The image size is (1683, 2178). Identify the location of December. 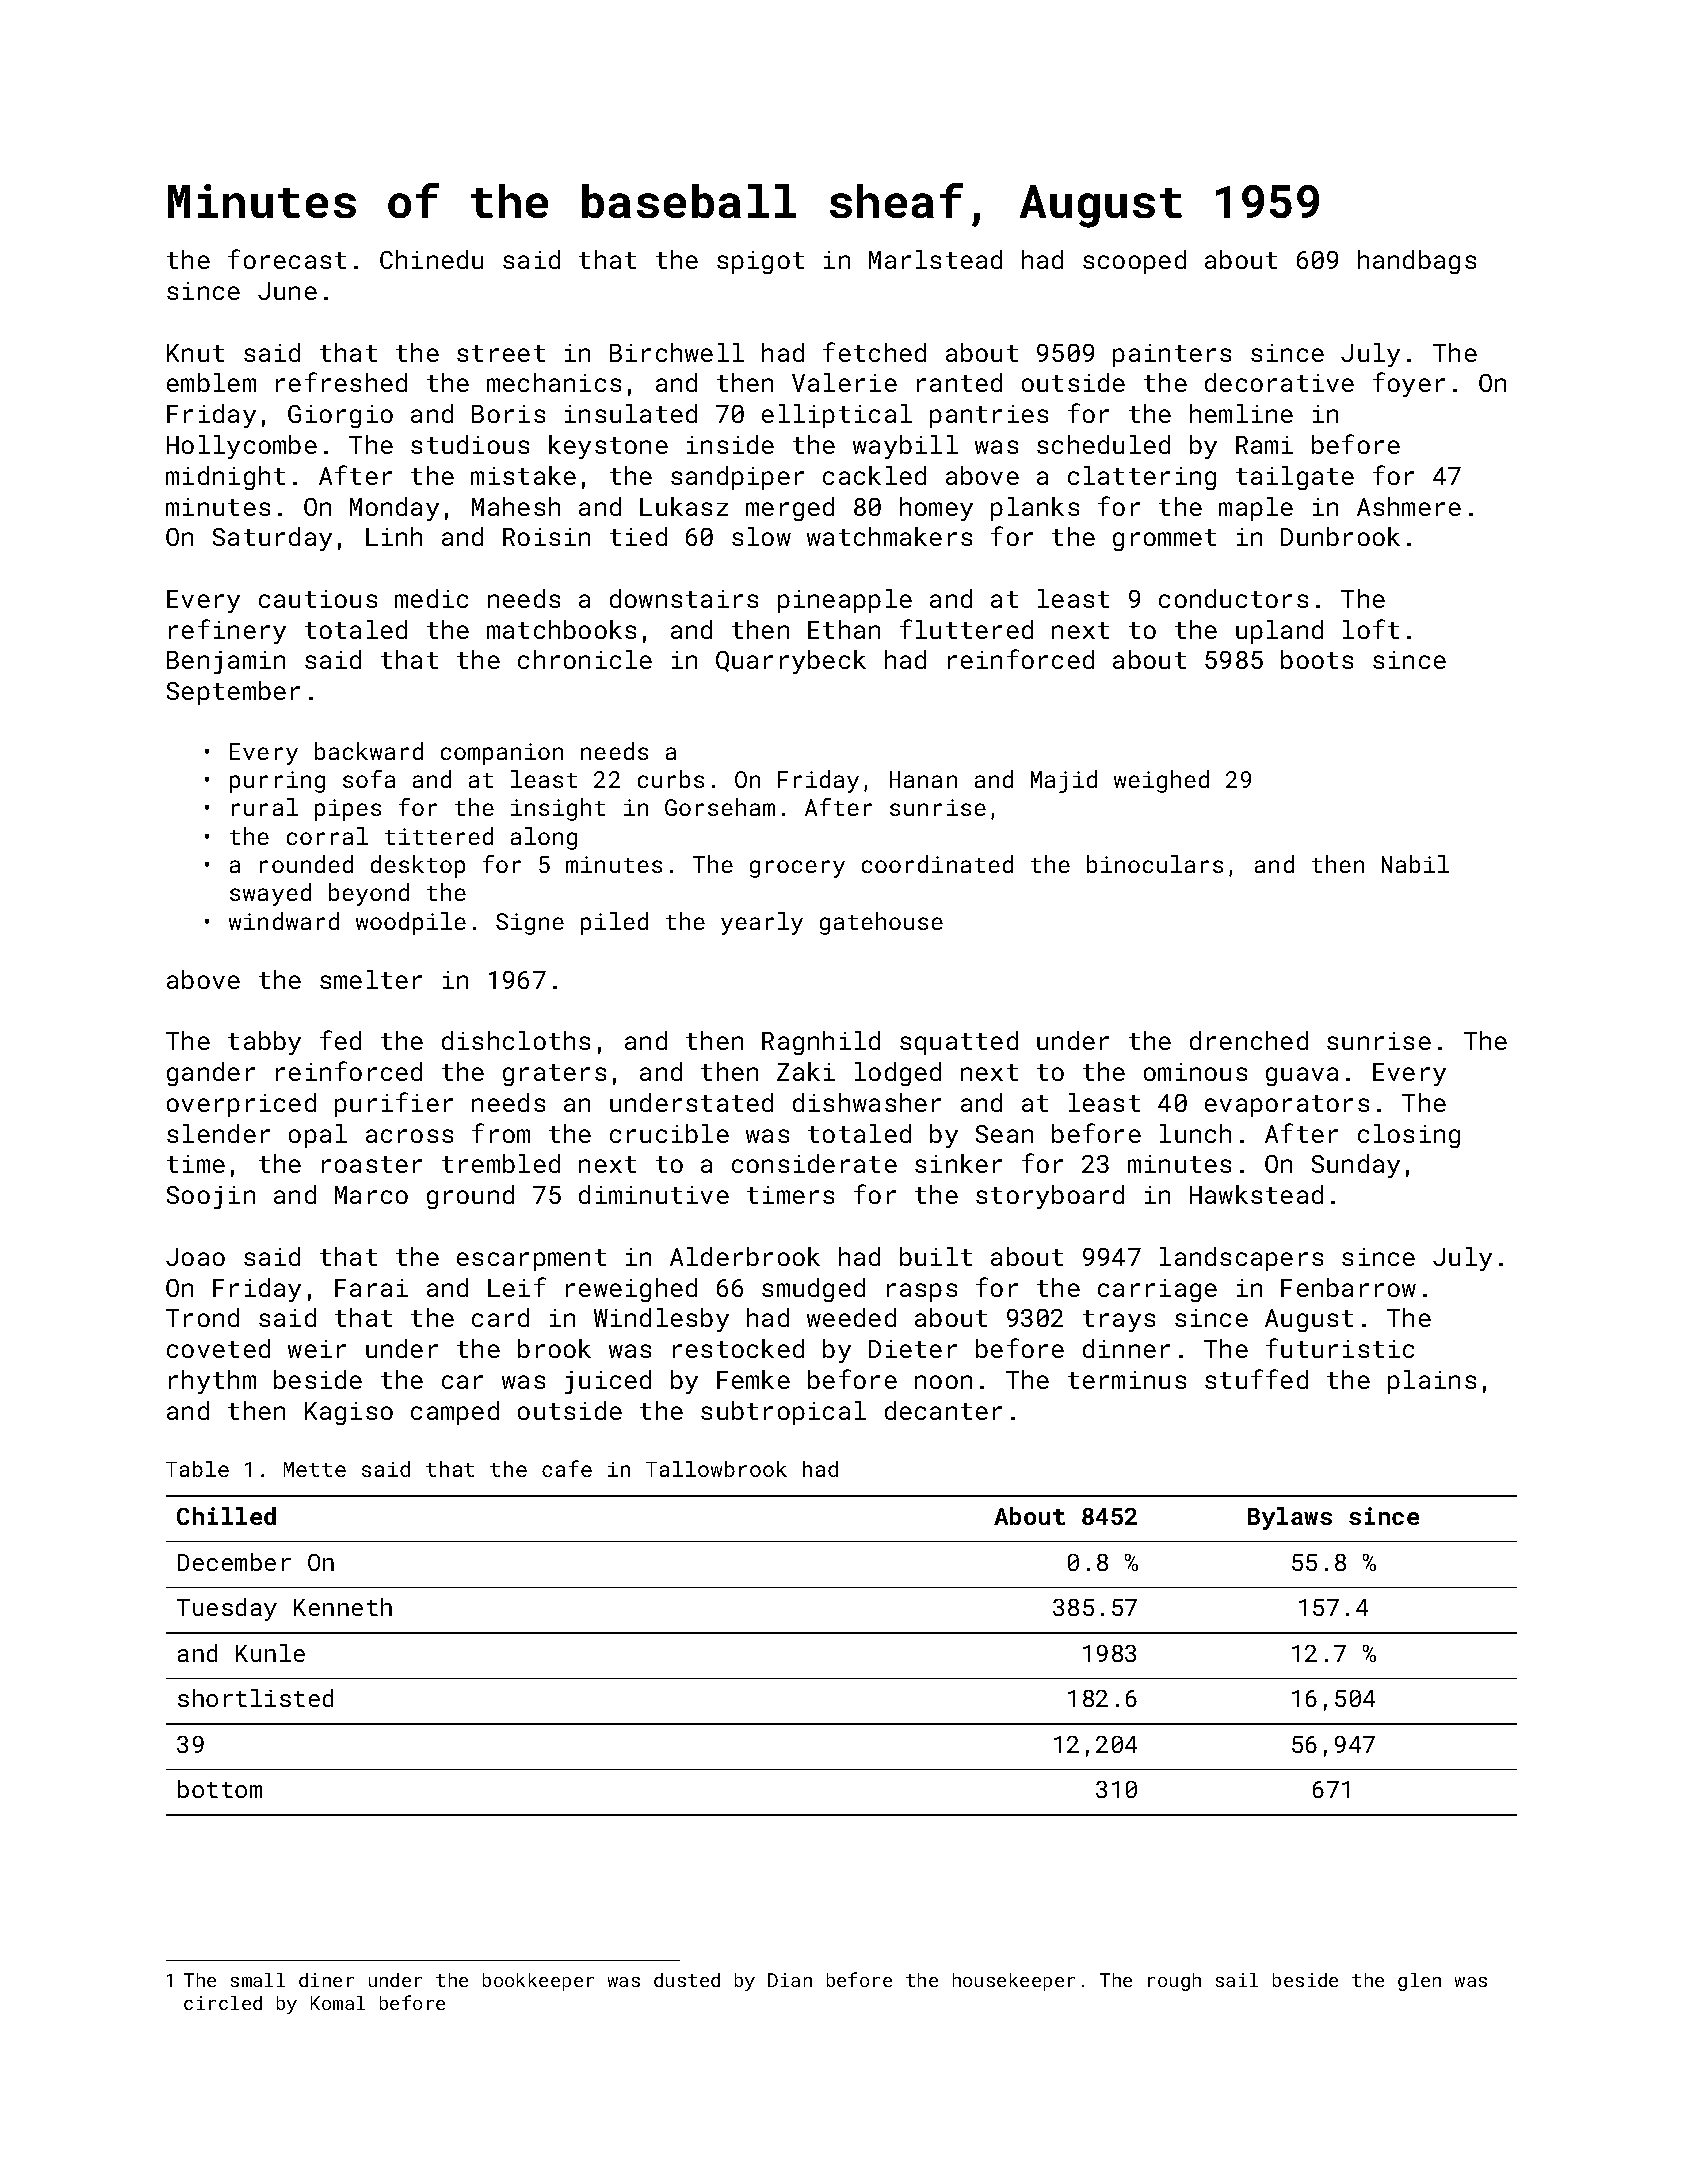
(234, 1562).
